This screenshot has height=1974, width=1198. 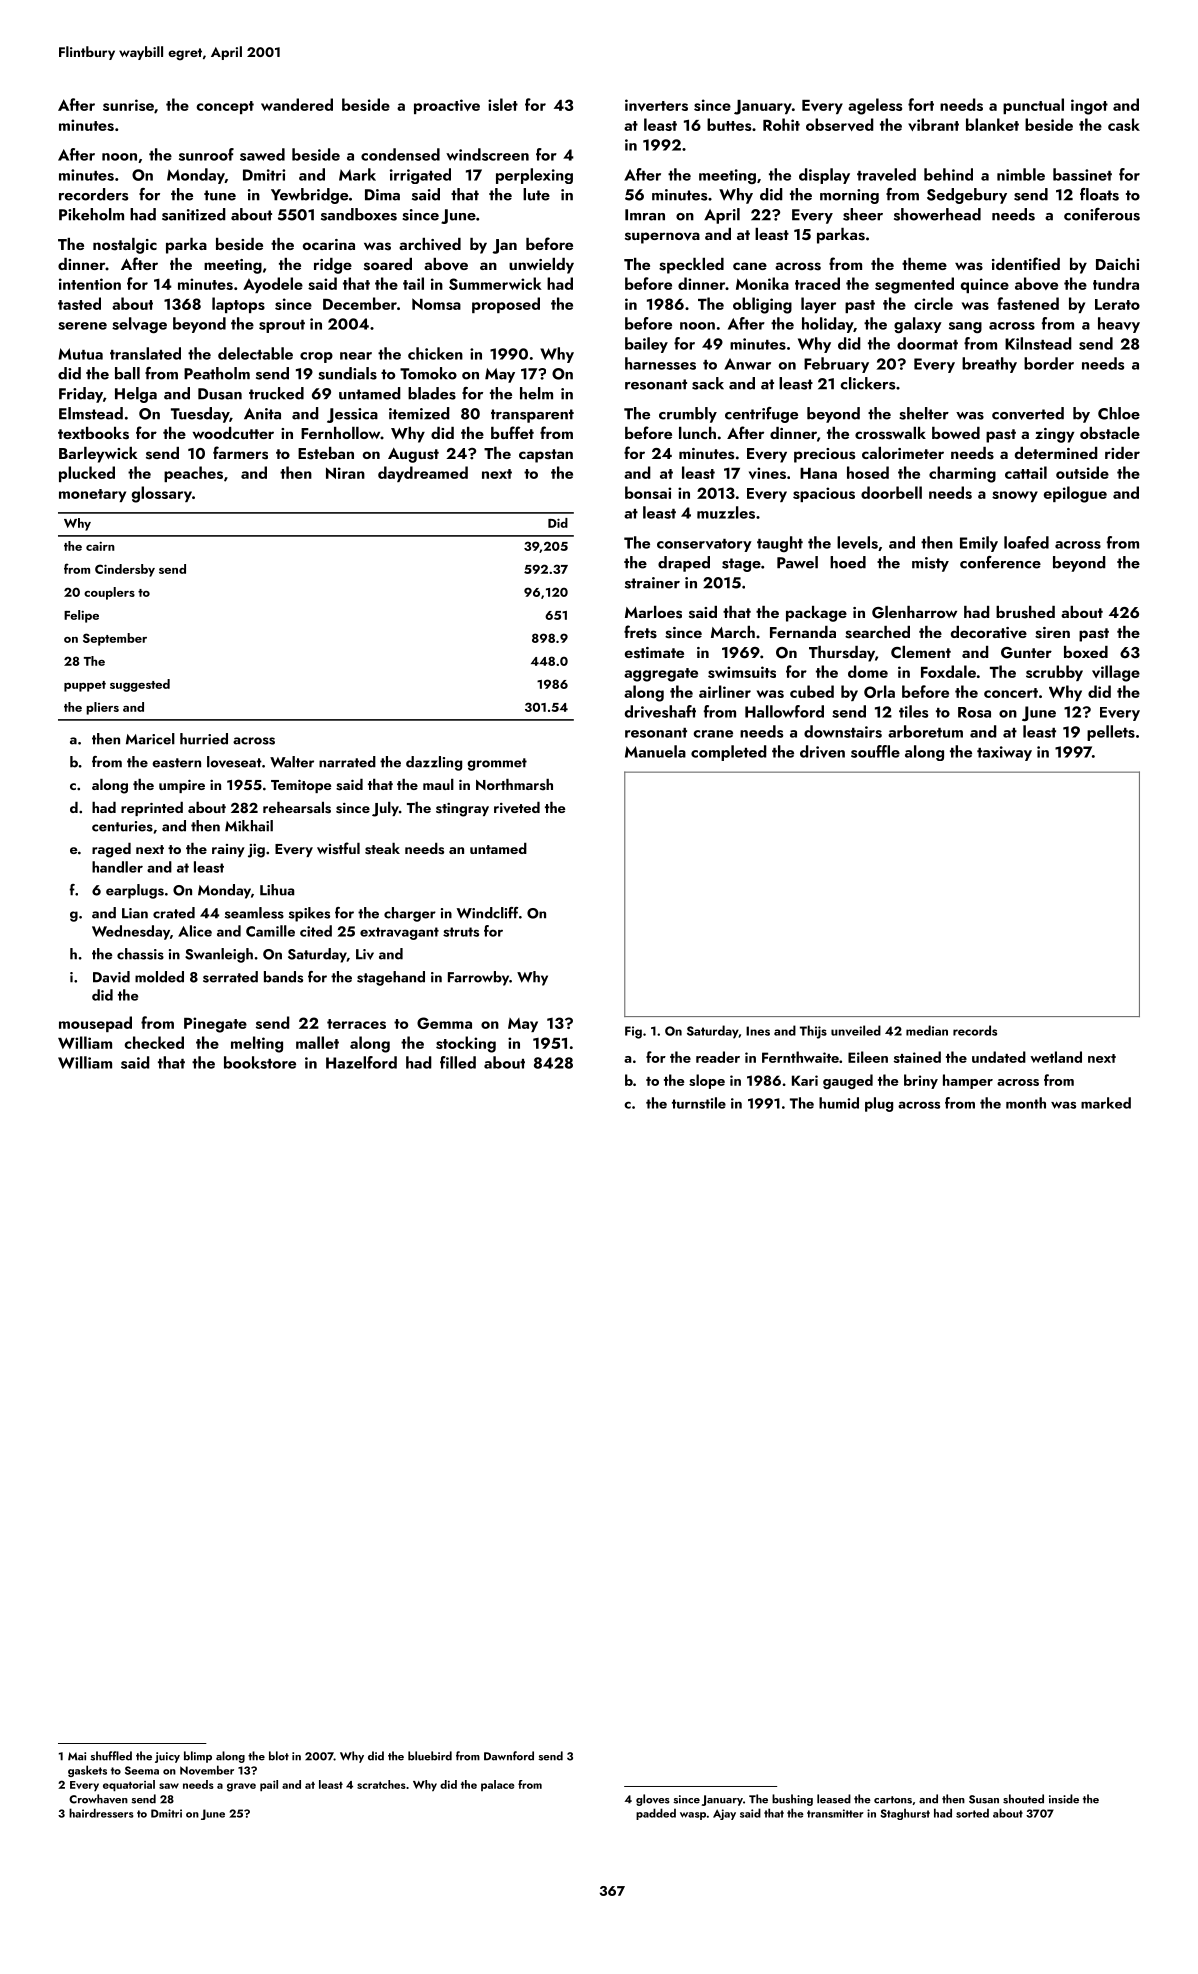 What do you see at coordinates (447, 106) in the screenshot?
I see `proactive` at bounding box center [447, 106].
